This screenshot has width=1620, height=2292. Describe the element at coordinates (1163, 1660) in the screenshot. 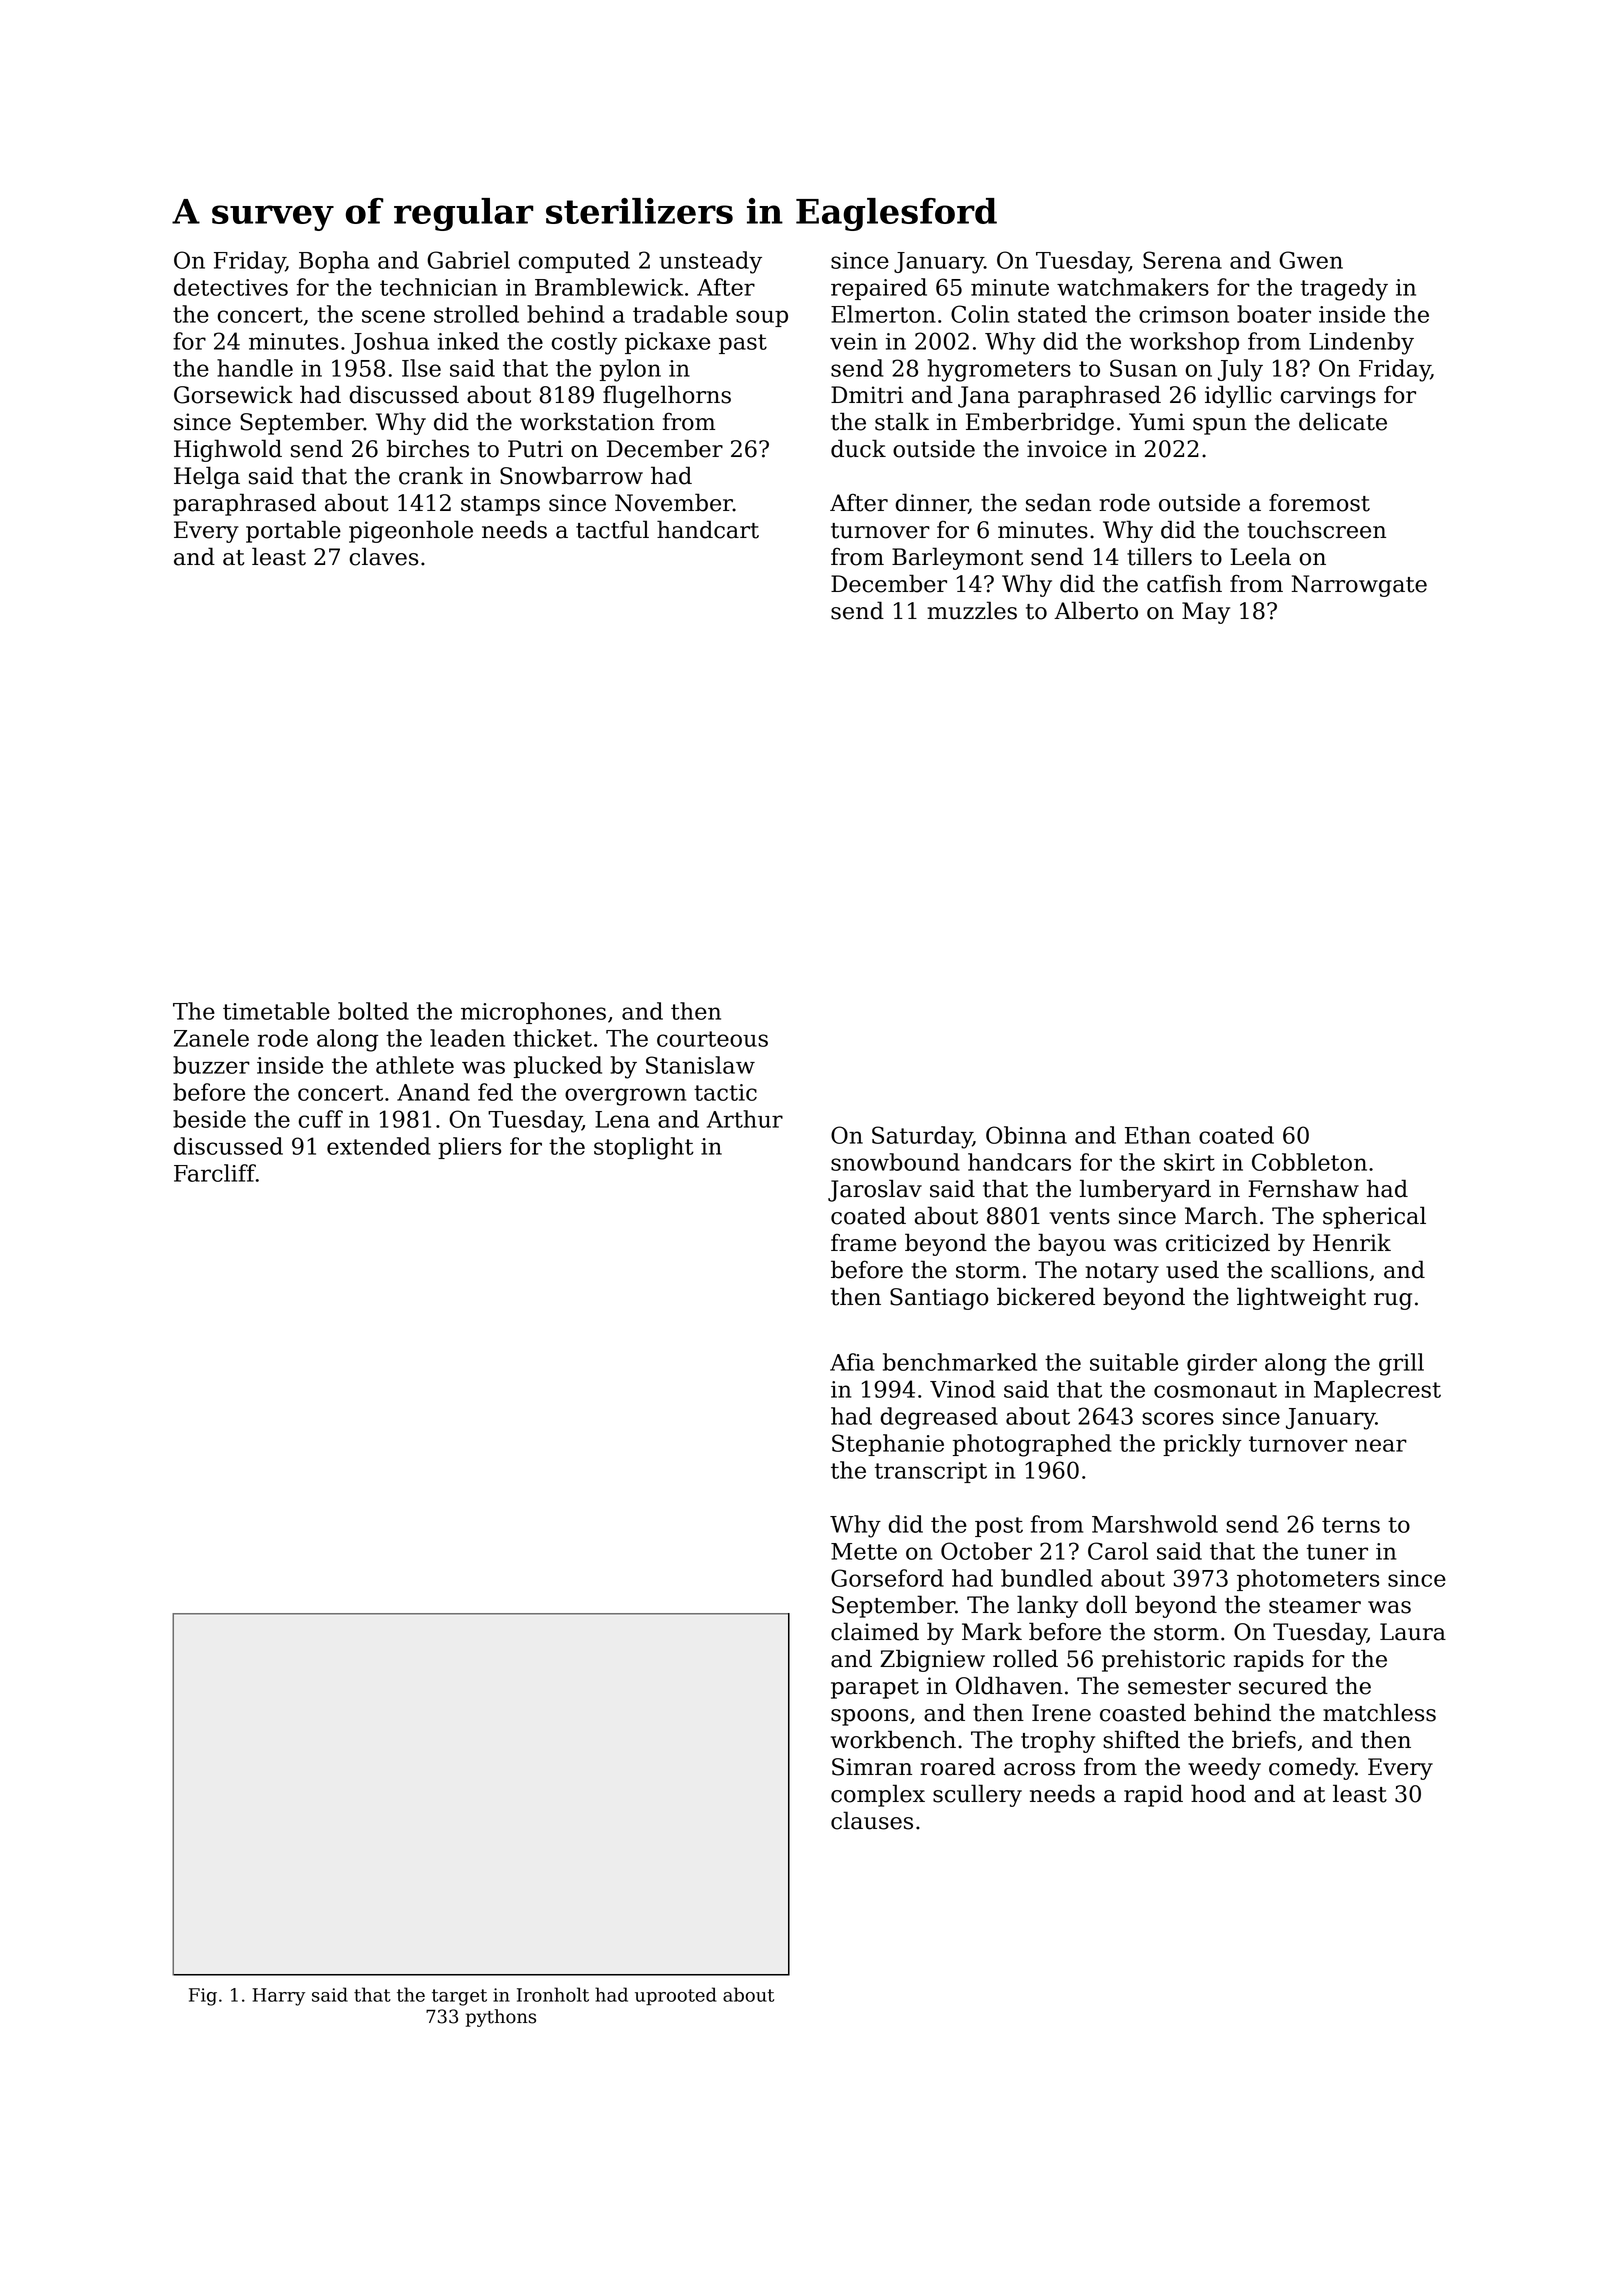

I see `prehistoric` at that location.
